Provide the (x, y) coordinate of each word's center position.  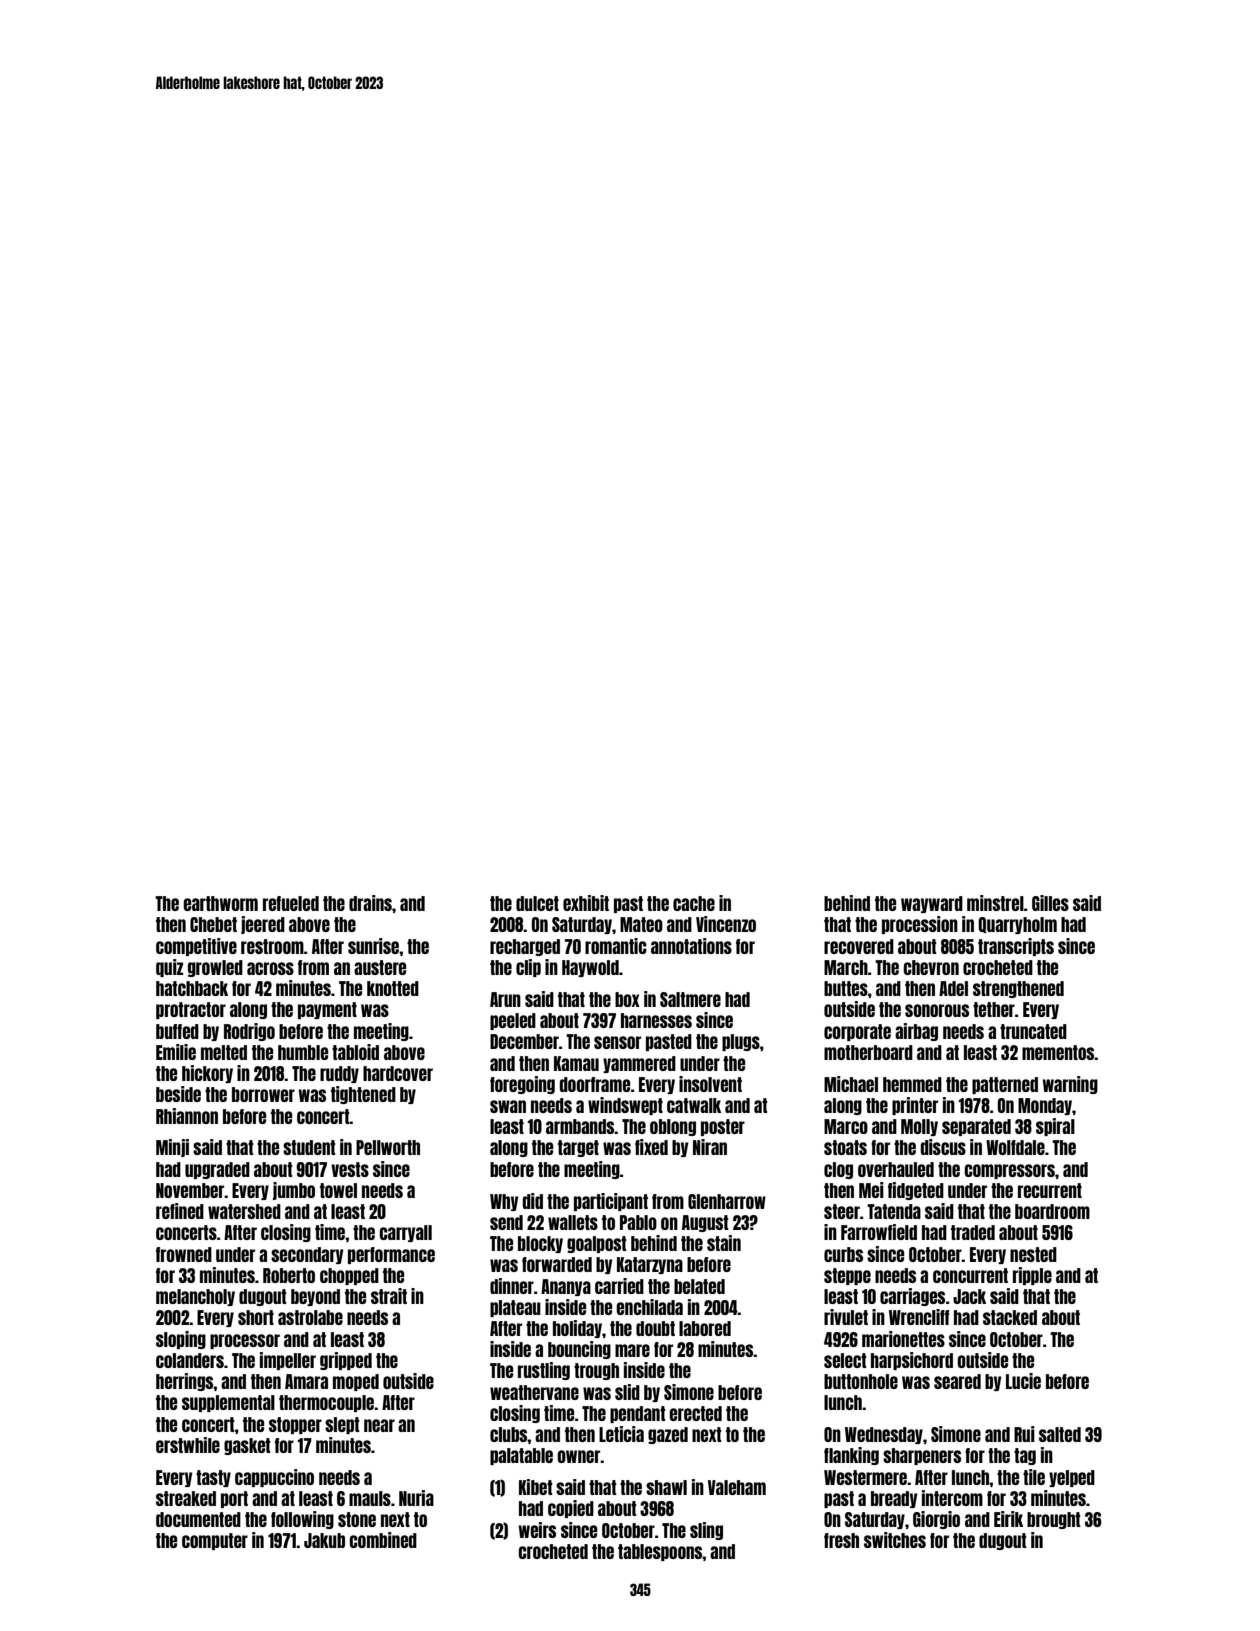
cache (694, 903)
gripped (346, 1361)
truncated (1033, 1031)
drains (370, 903)
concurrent (970, 1275)
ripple (1032, 1276)
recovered (859, 946)
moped (356, 1382)
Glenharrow (727, 1201)
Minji (172, 1148)
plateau (515, 1308)
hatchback (192, 988)
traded (973, 1232)
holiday (577, 1329)
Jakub (324, 1540)
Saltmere (690, 999)
